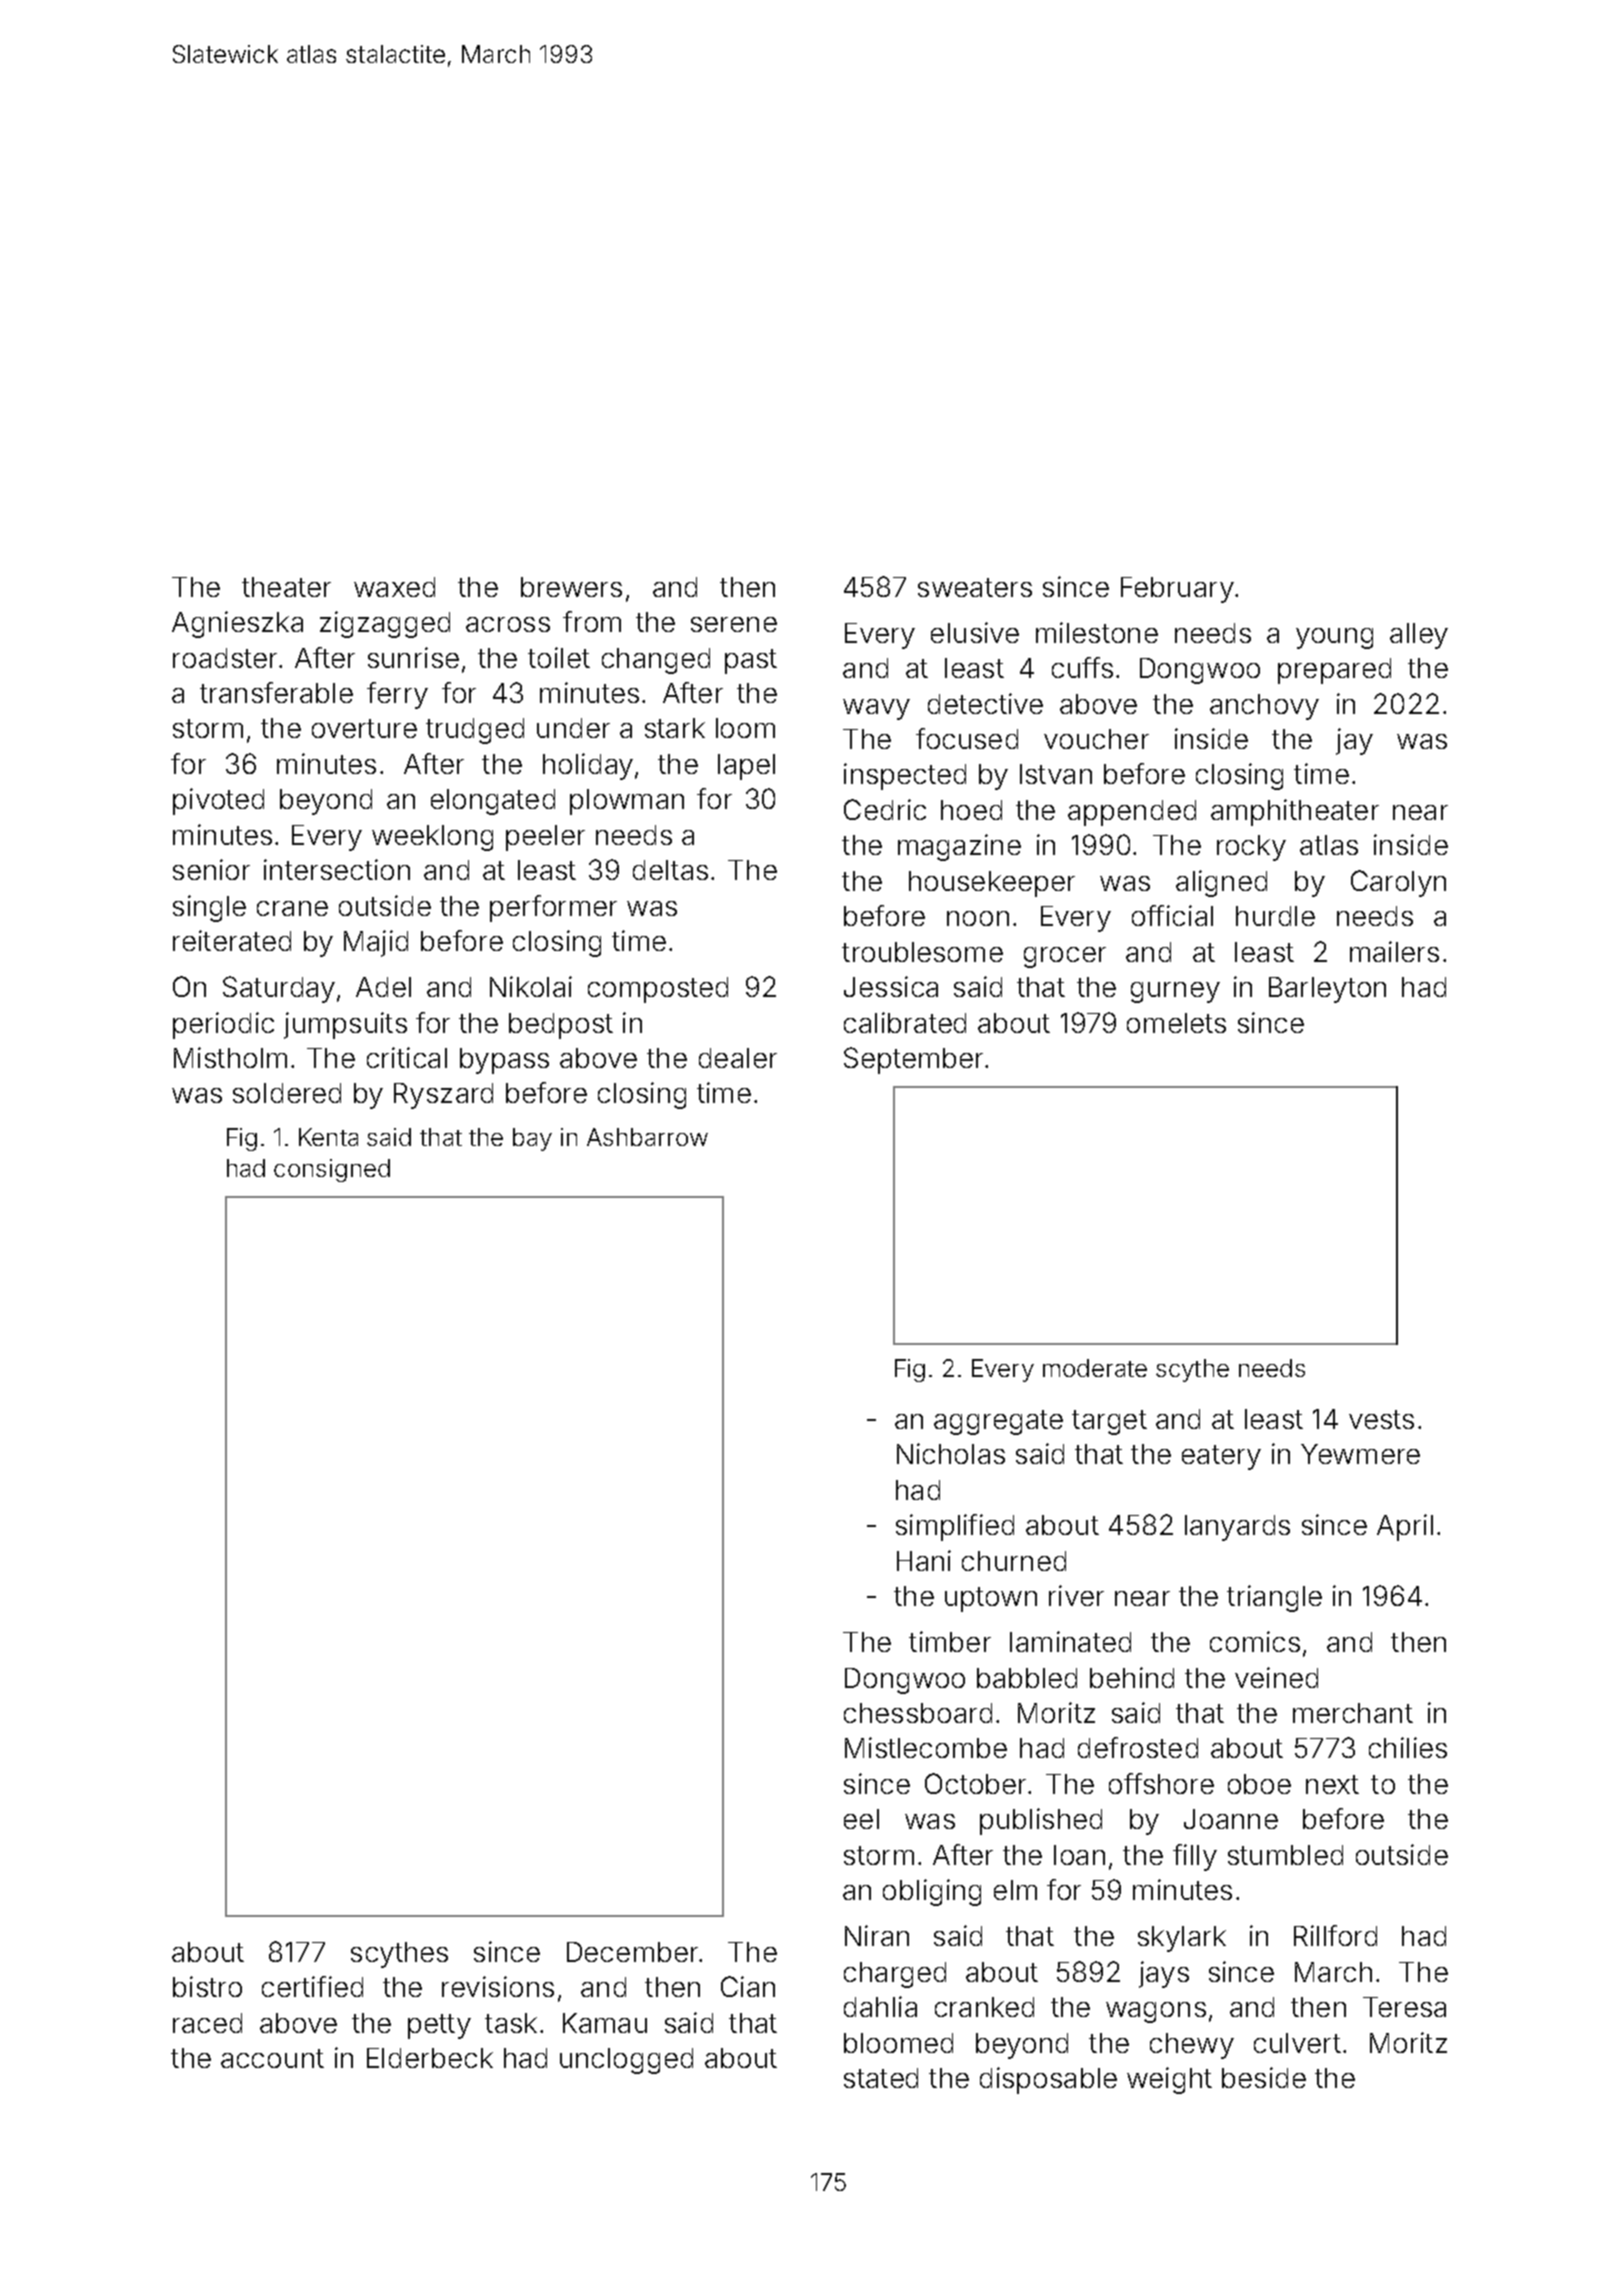  Describe the element at coordinates (332, 1170) in the image. I see `consigned` at that location.
